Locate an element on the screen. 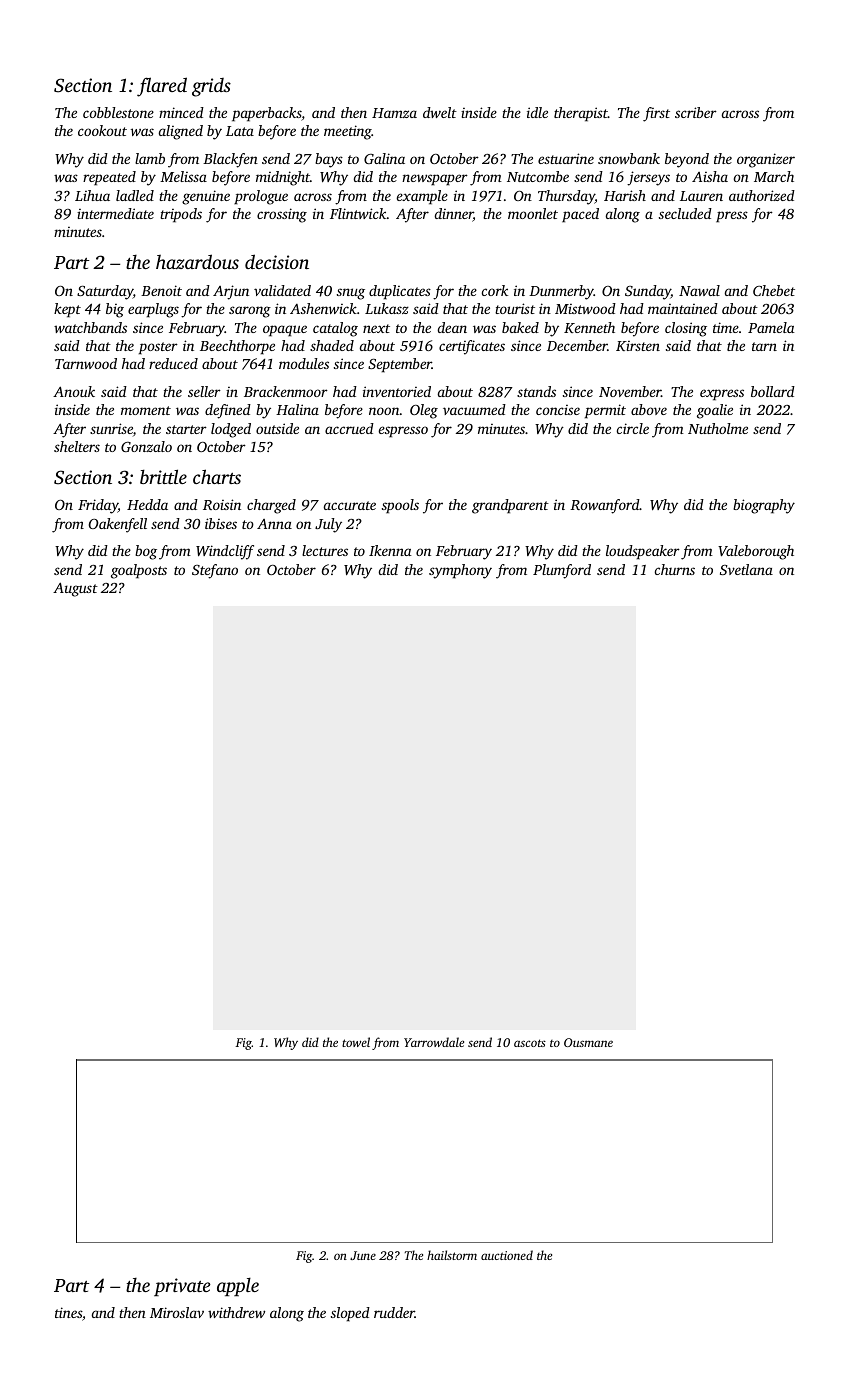 This screenshot has width=849, height=1400. organizer is located at coordinates (766, 160).
